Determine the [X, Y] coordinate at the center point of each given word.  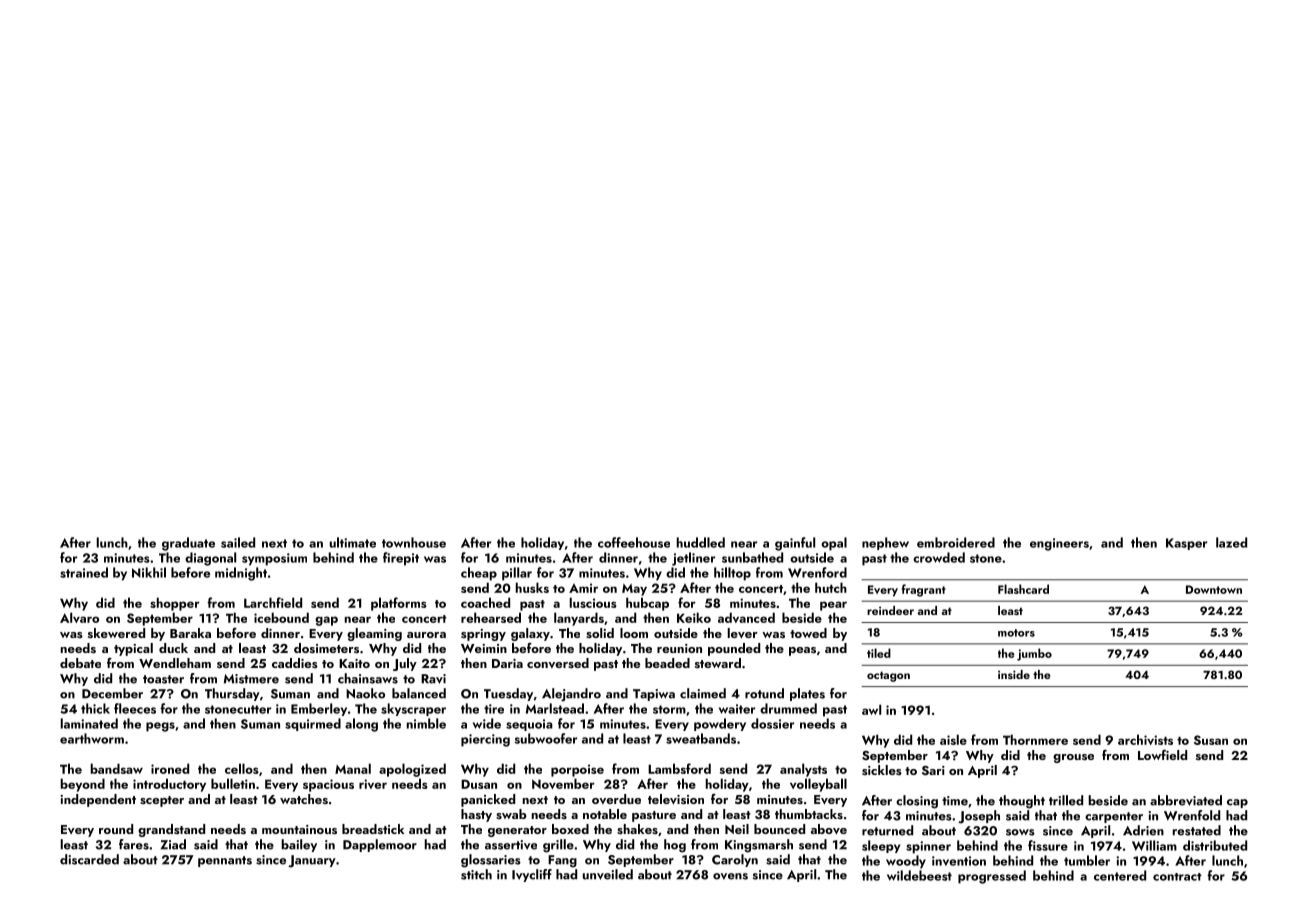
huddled [701, 542]
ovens [730, 876]
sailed [238, 542]
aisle [953, 739]
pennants [225, 861]
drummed [788, 708]
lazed [1231, 542]
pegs [160, 727]
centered [1120, 875]
